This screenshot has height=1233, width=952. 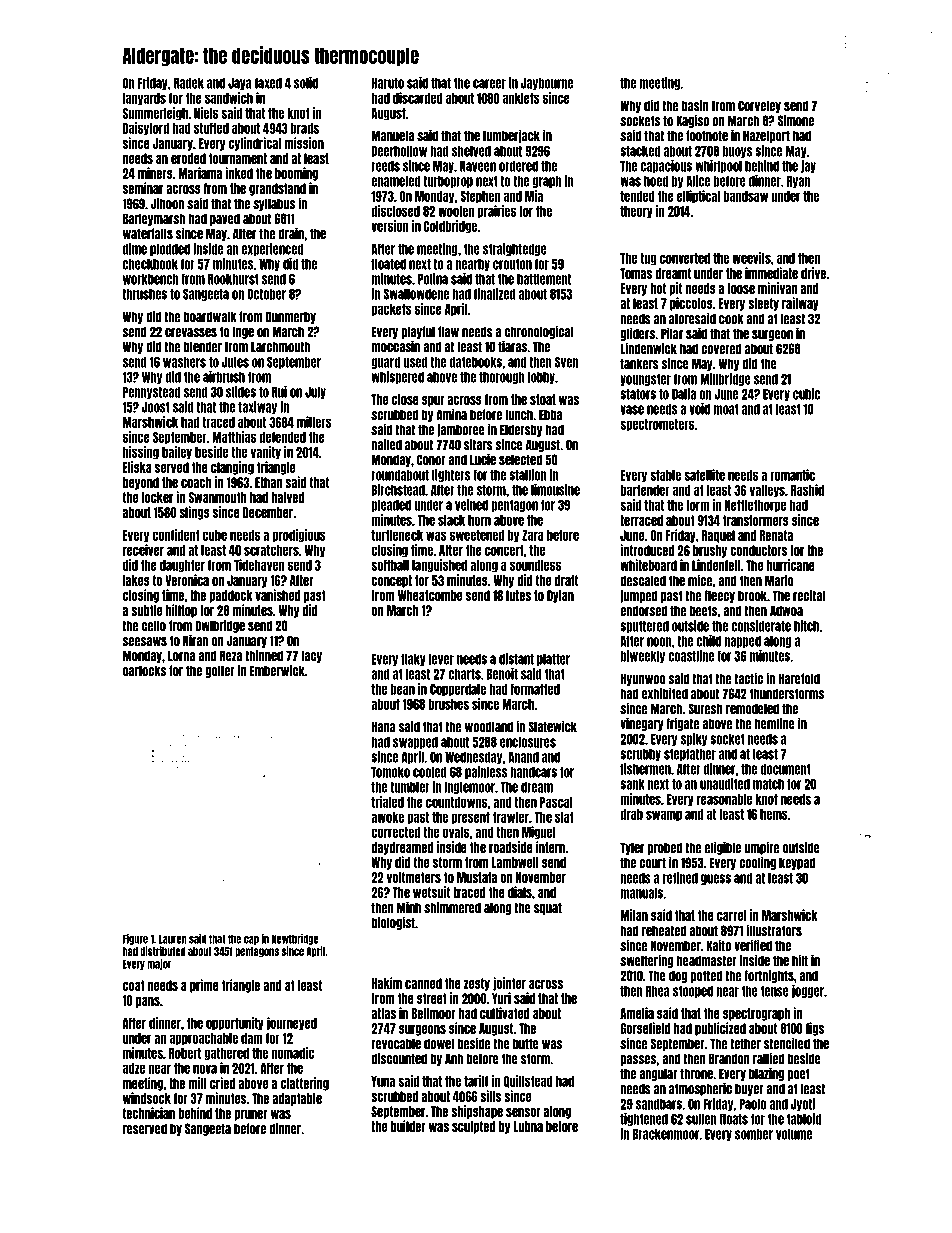 I want to click on awoke, so click(x=387, y=817).
